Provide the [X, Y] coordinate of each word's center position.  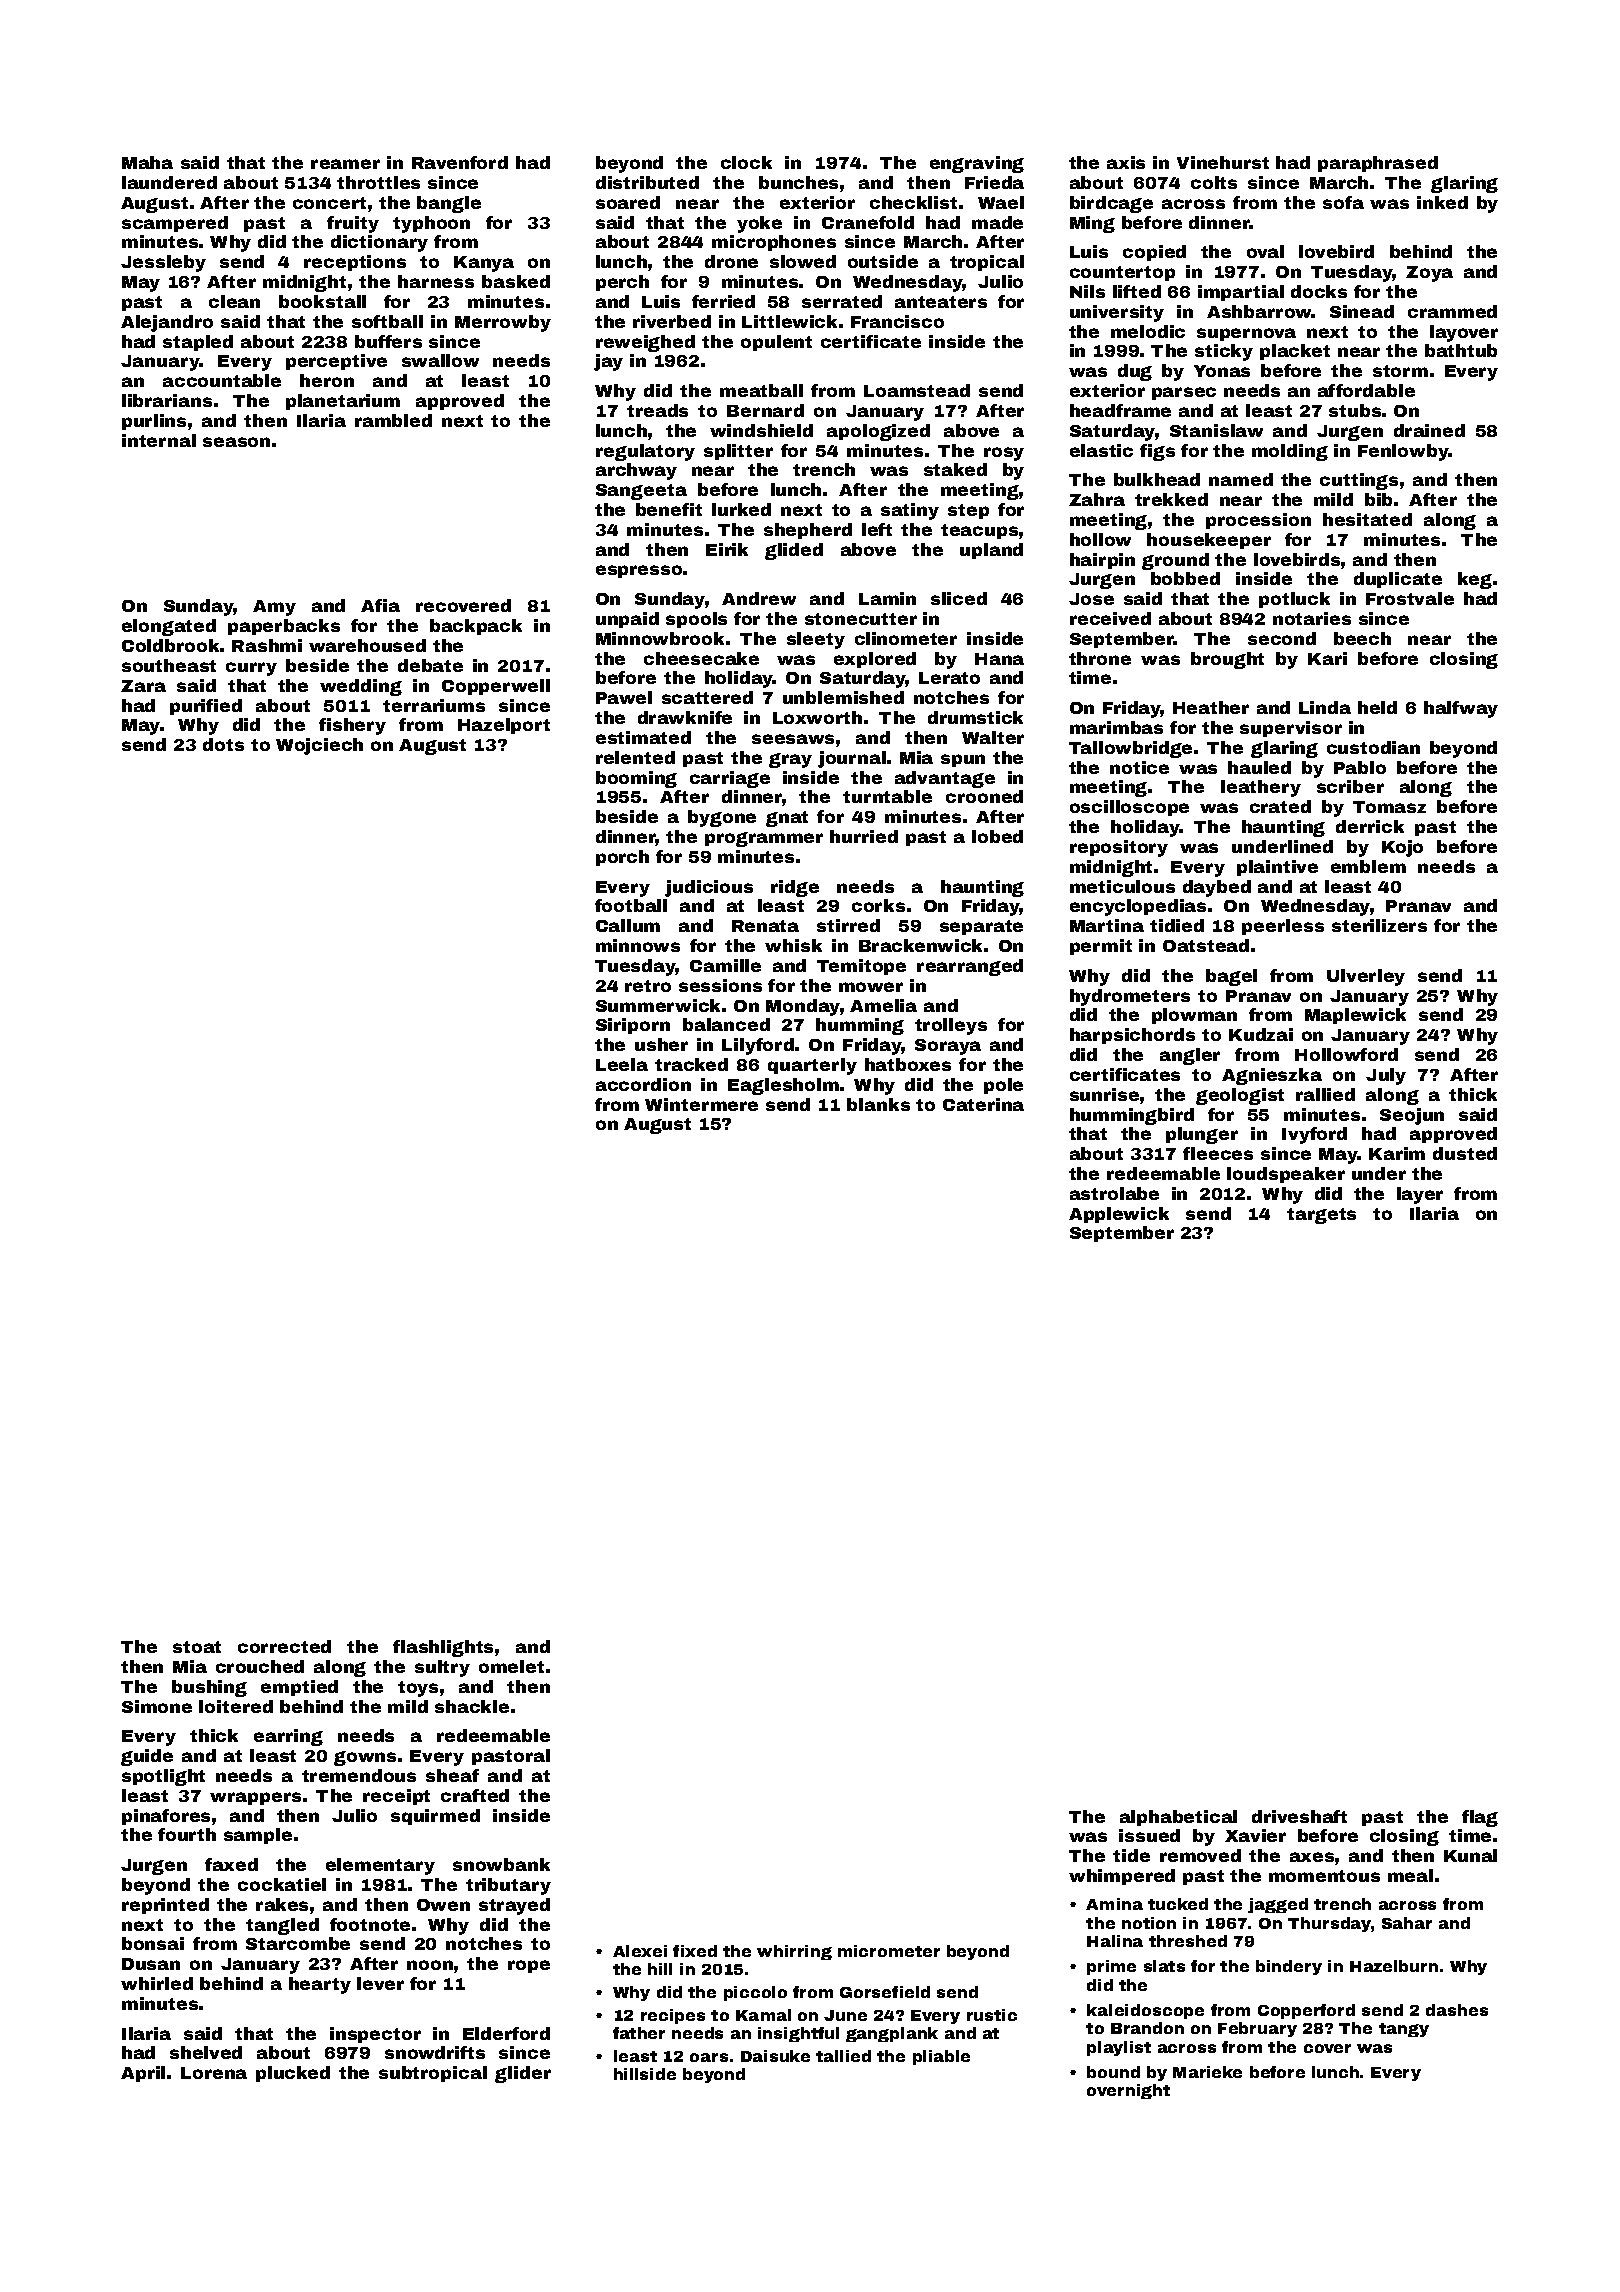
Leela [622, 1064]
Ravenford [460, 162]
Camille [725, 965]
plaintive [1277, 868]
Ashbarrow [1259, 311]
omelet [511, 1666]
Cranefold [868, 222]
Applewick [1119, 1215]
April [143, 2074]
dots [223, 744]
